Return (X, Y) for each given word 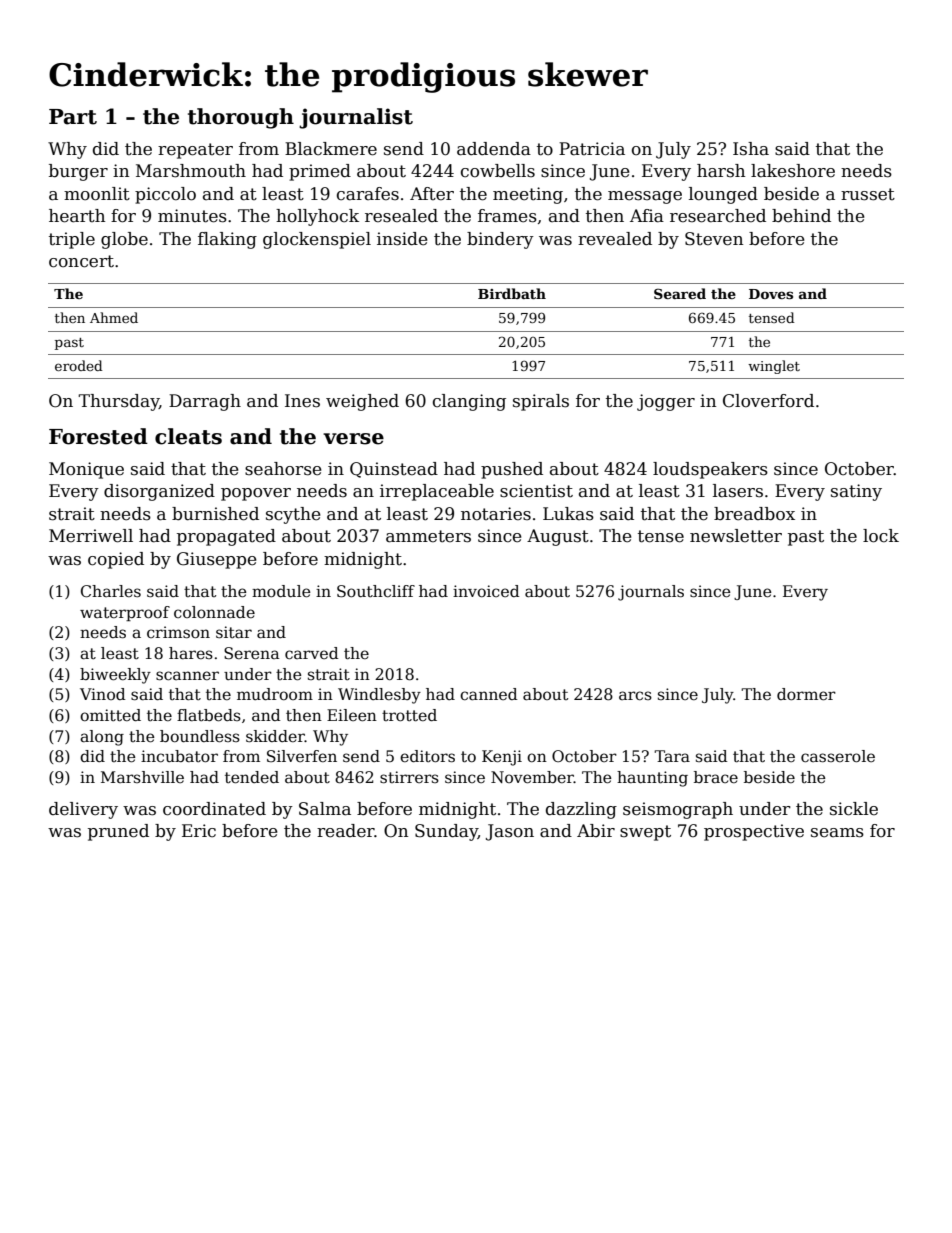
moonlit (97, 194)
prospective (754, 832)
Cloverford (768, 401)
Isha (751, 149)
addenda (494, 149)
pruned (118, 832)
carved (312, 653)
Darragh (205, 402)
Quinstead (394, 470)
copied (116, 560)
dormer (806, 694)
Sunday (446, 832)
